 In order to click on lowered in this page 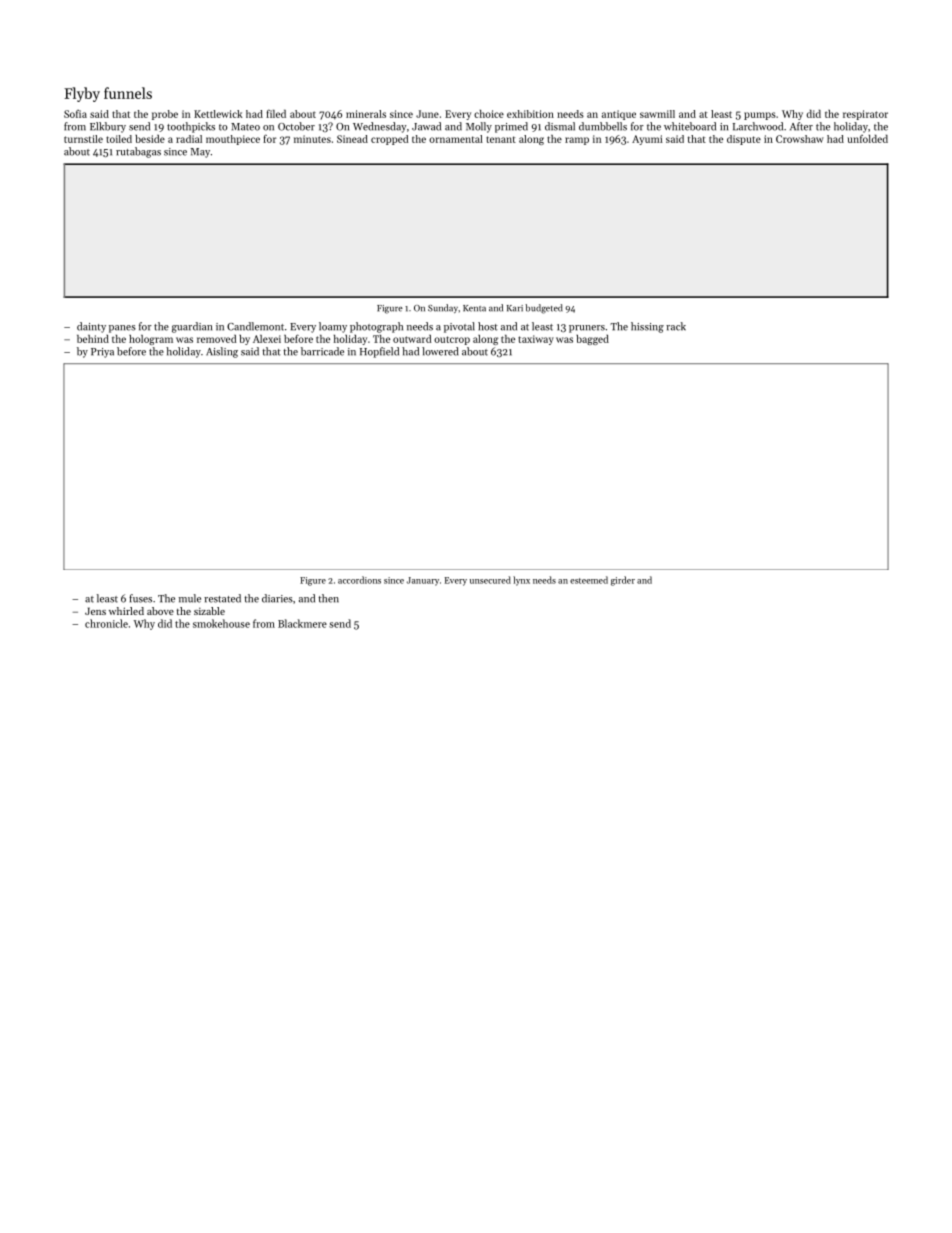, I will do `click(440, 351)`.
